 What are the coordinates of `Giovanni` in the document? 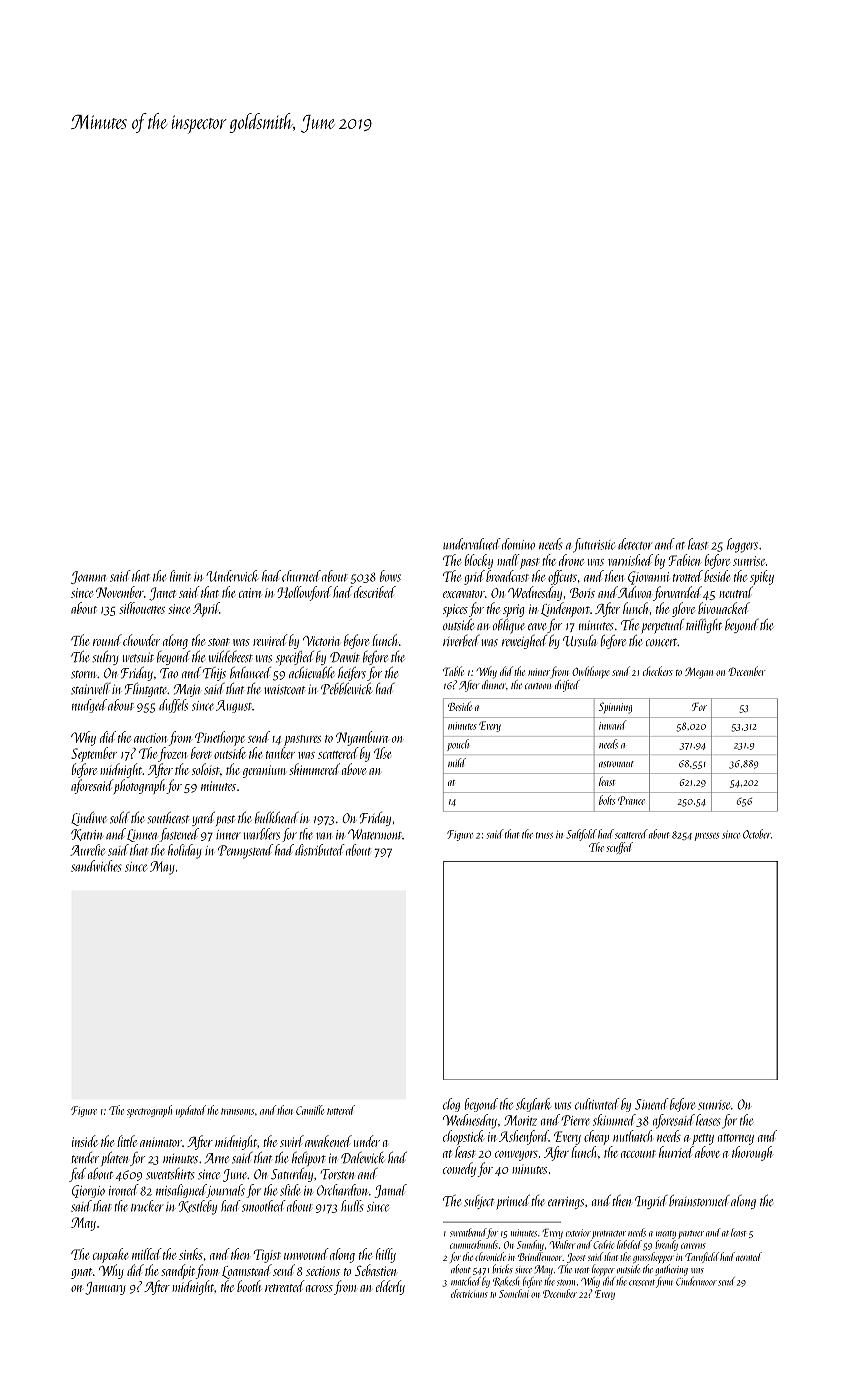 It's located at (648, 578).
